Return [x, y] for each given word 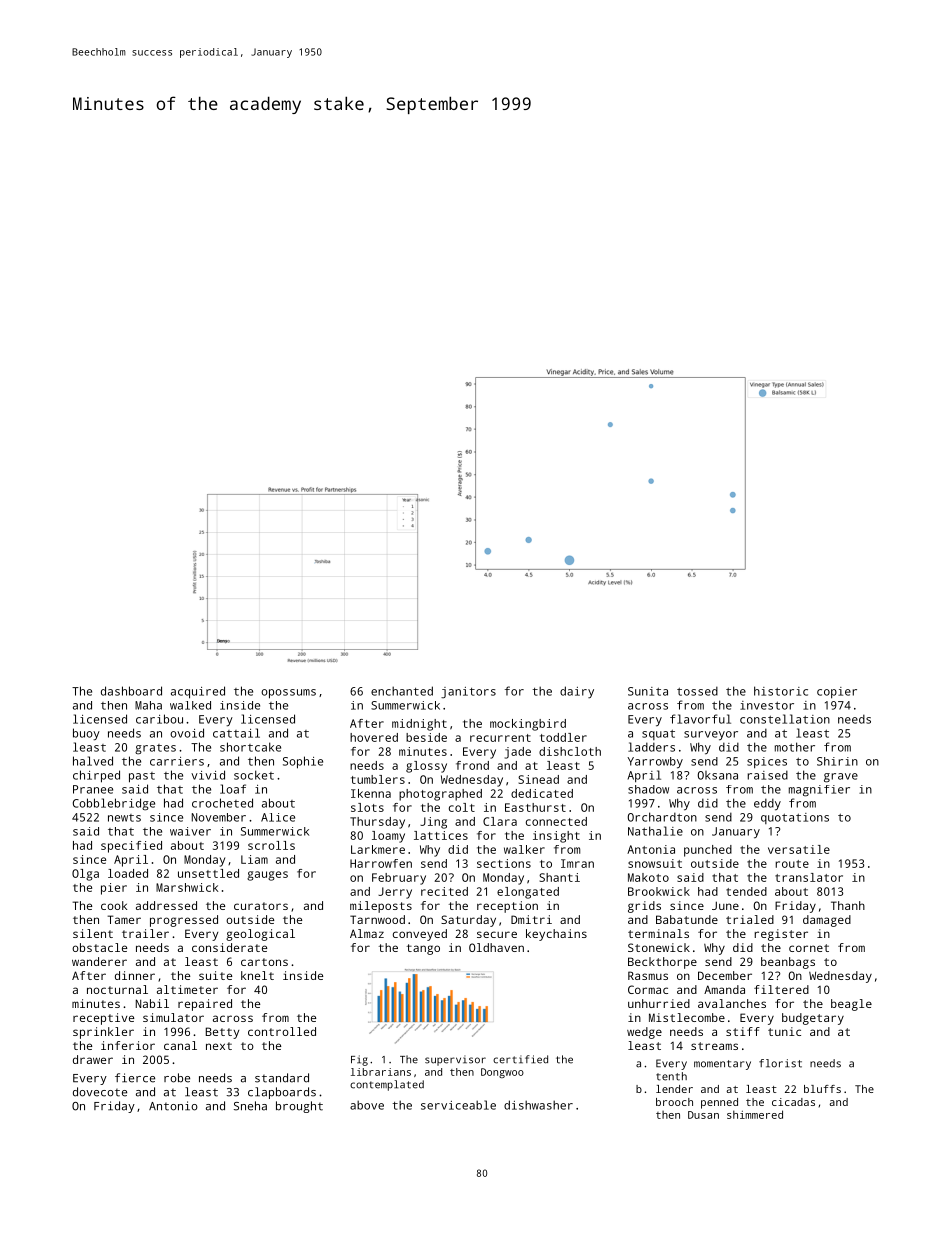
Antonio [173, 1106]
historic [781, 691]
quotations [795, 818]
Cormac [648, 989]
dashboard [131, 691]
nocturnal [117, 989]
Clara [500, 821]
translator [809, 877]
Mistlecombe [687, 1017]
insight [556, 837]
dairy [577, 692]
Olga [85, 875]
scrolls [271, 845]
